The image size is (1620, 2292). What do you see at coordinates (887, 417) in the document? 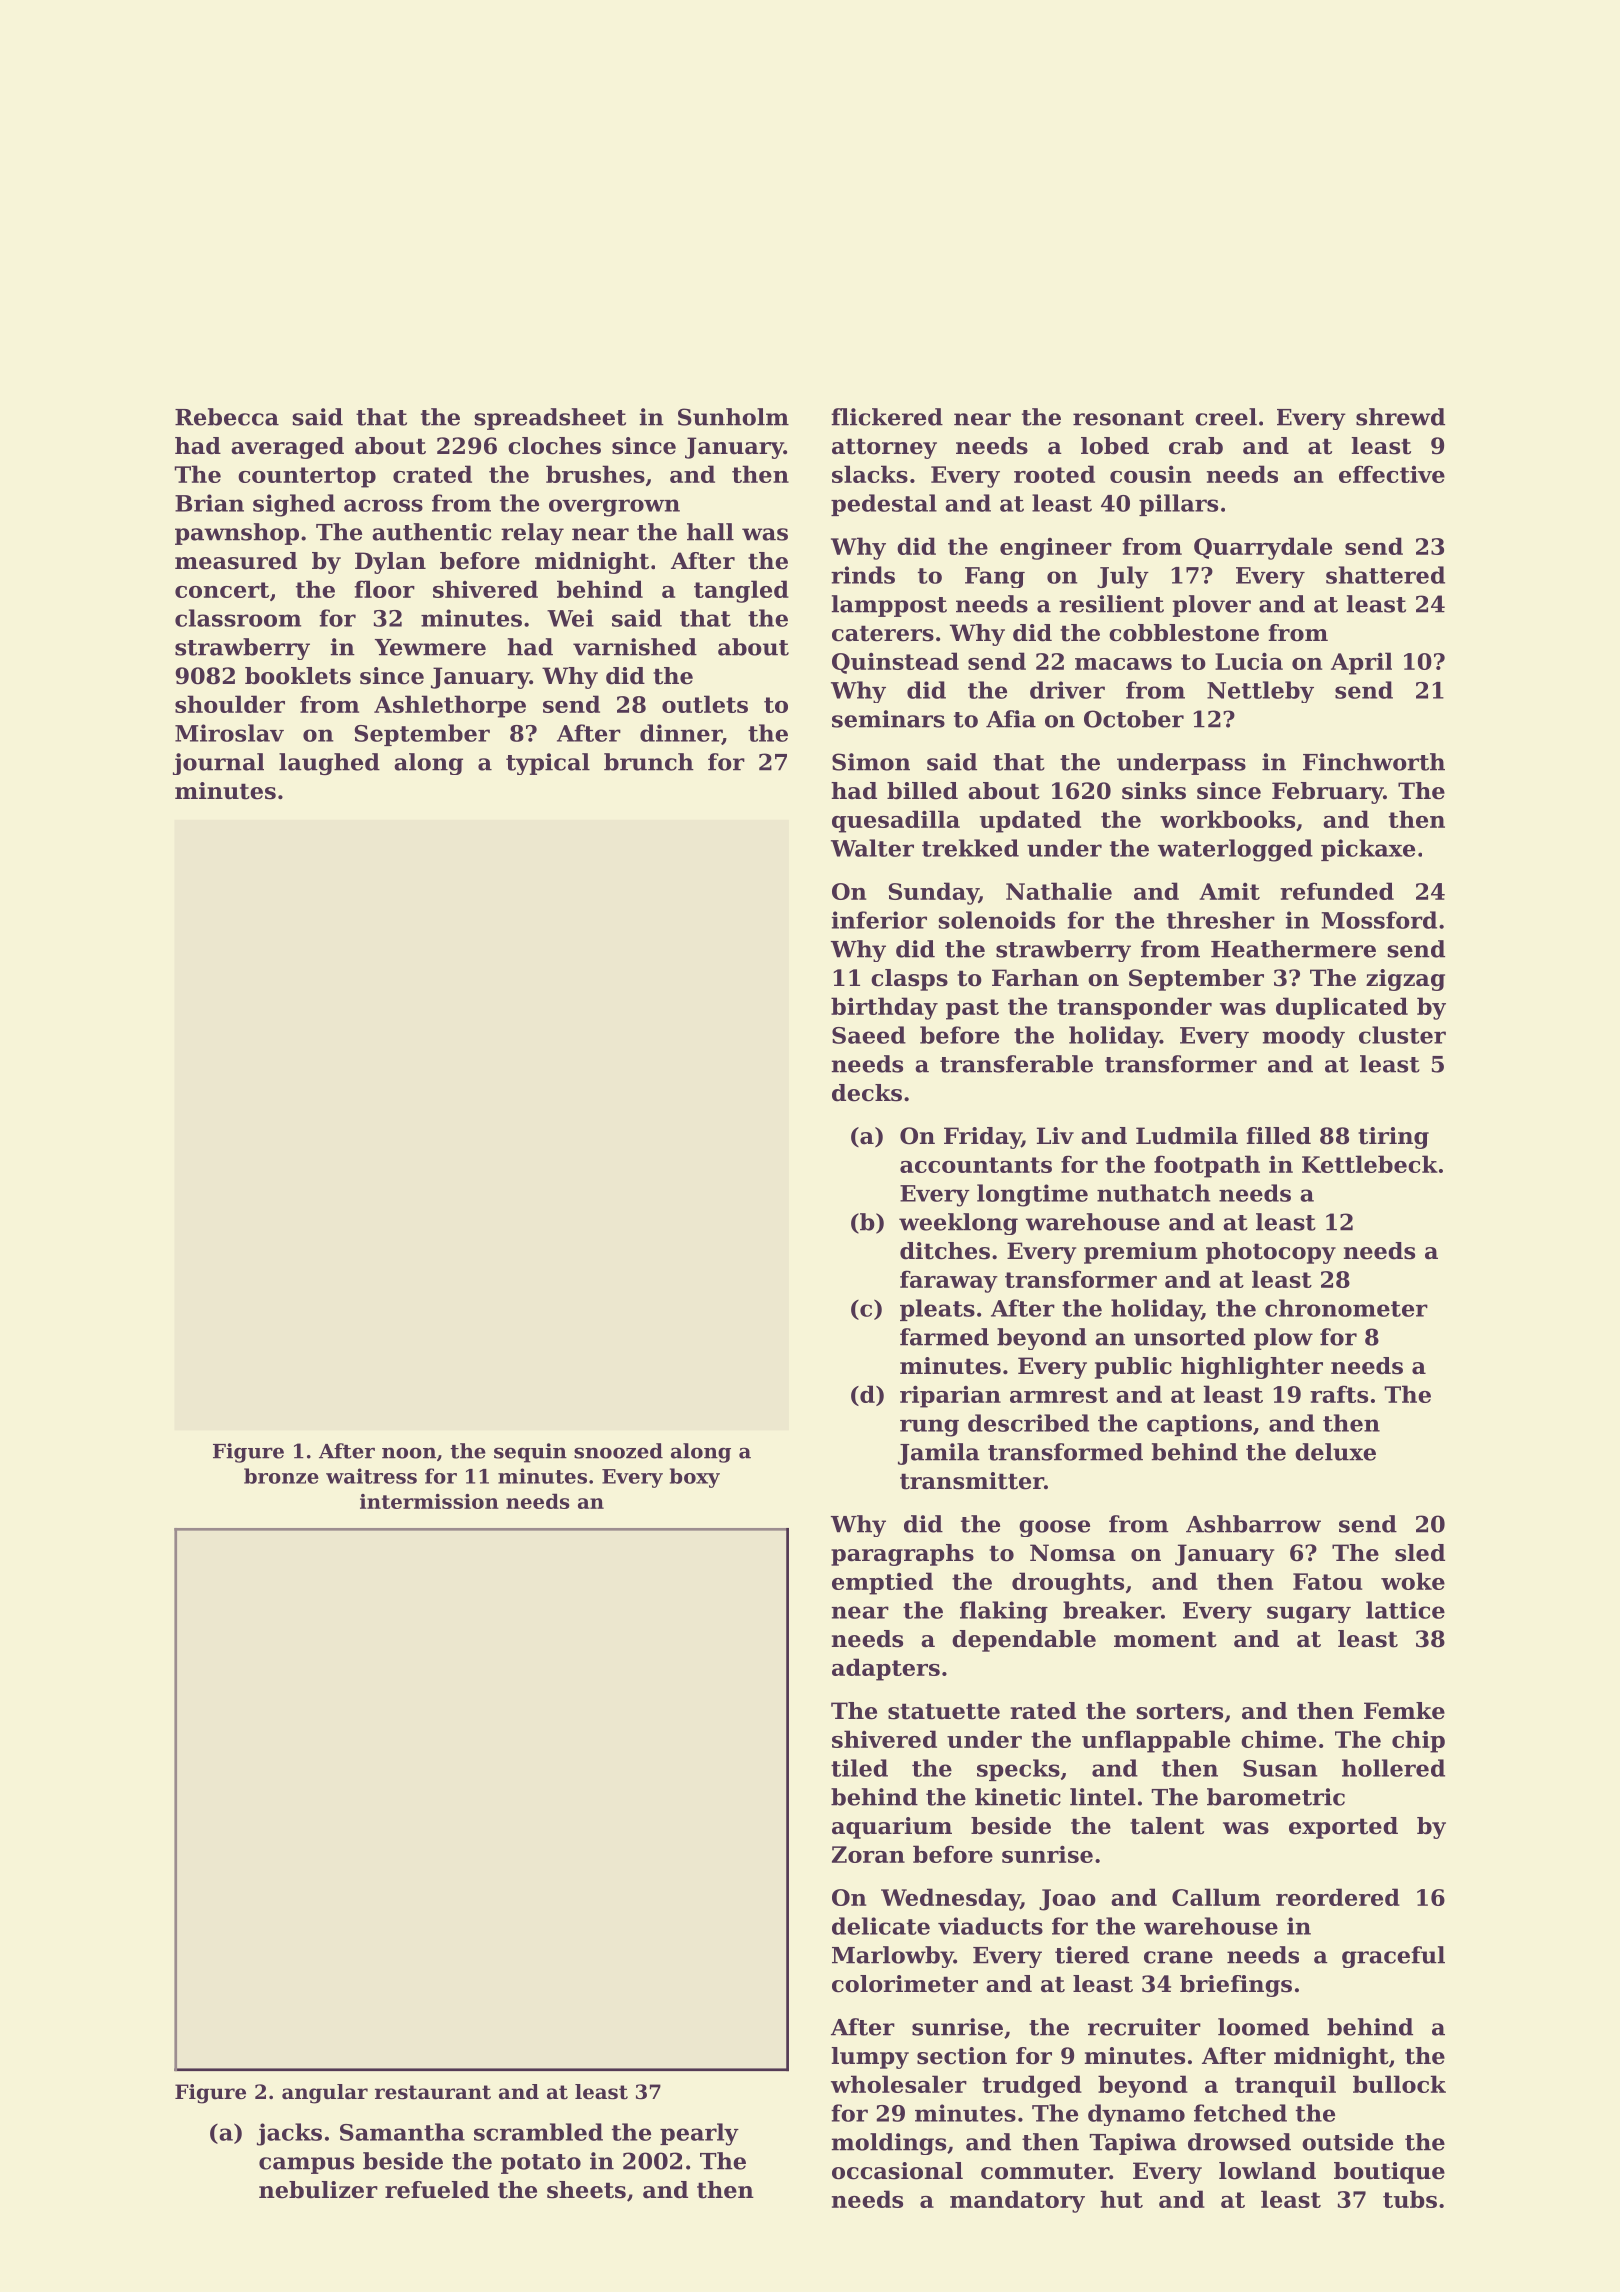
I see `flickered` at bounding box center [887, 417].
